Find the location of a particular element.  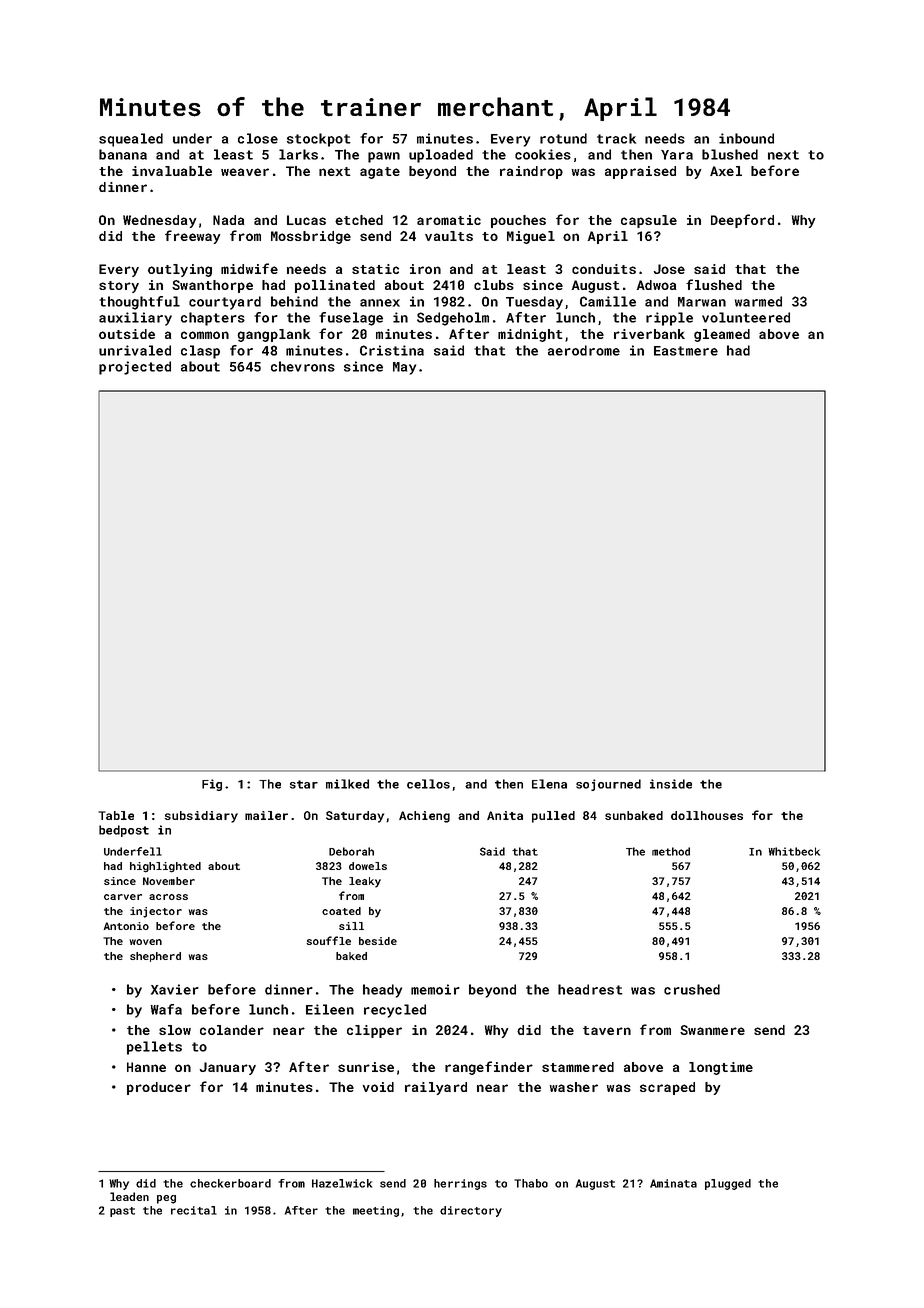

checkerboard is located at coordinates (230, 1183).
